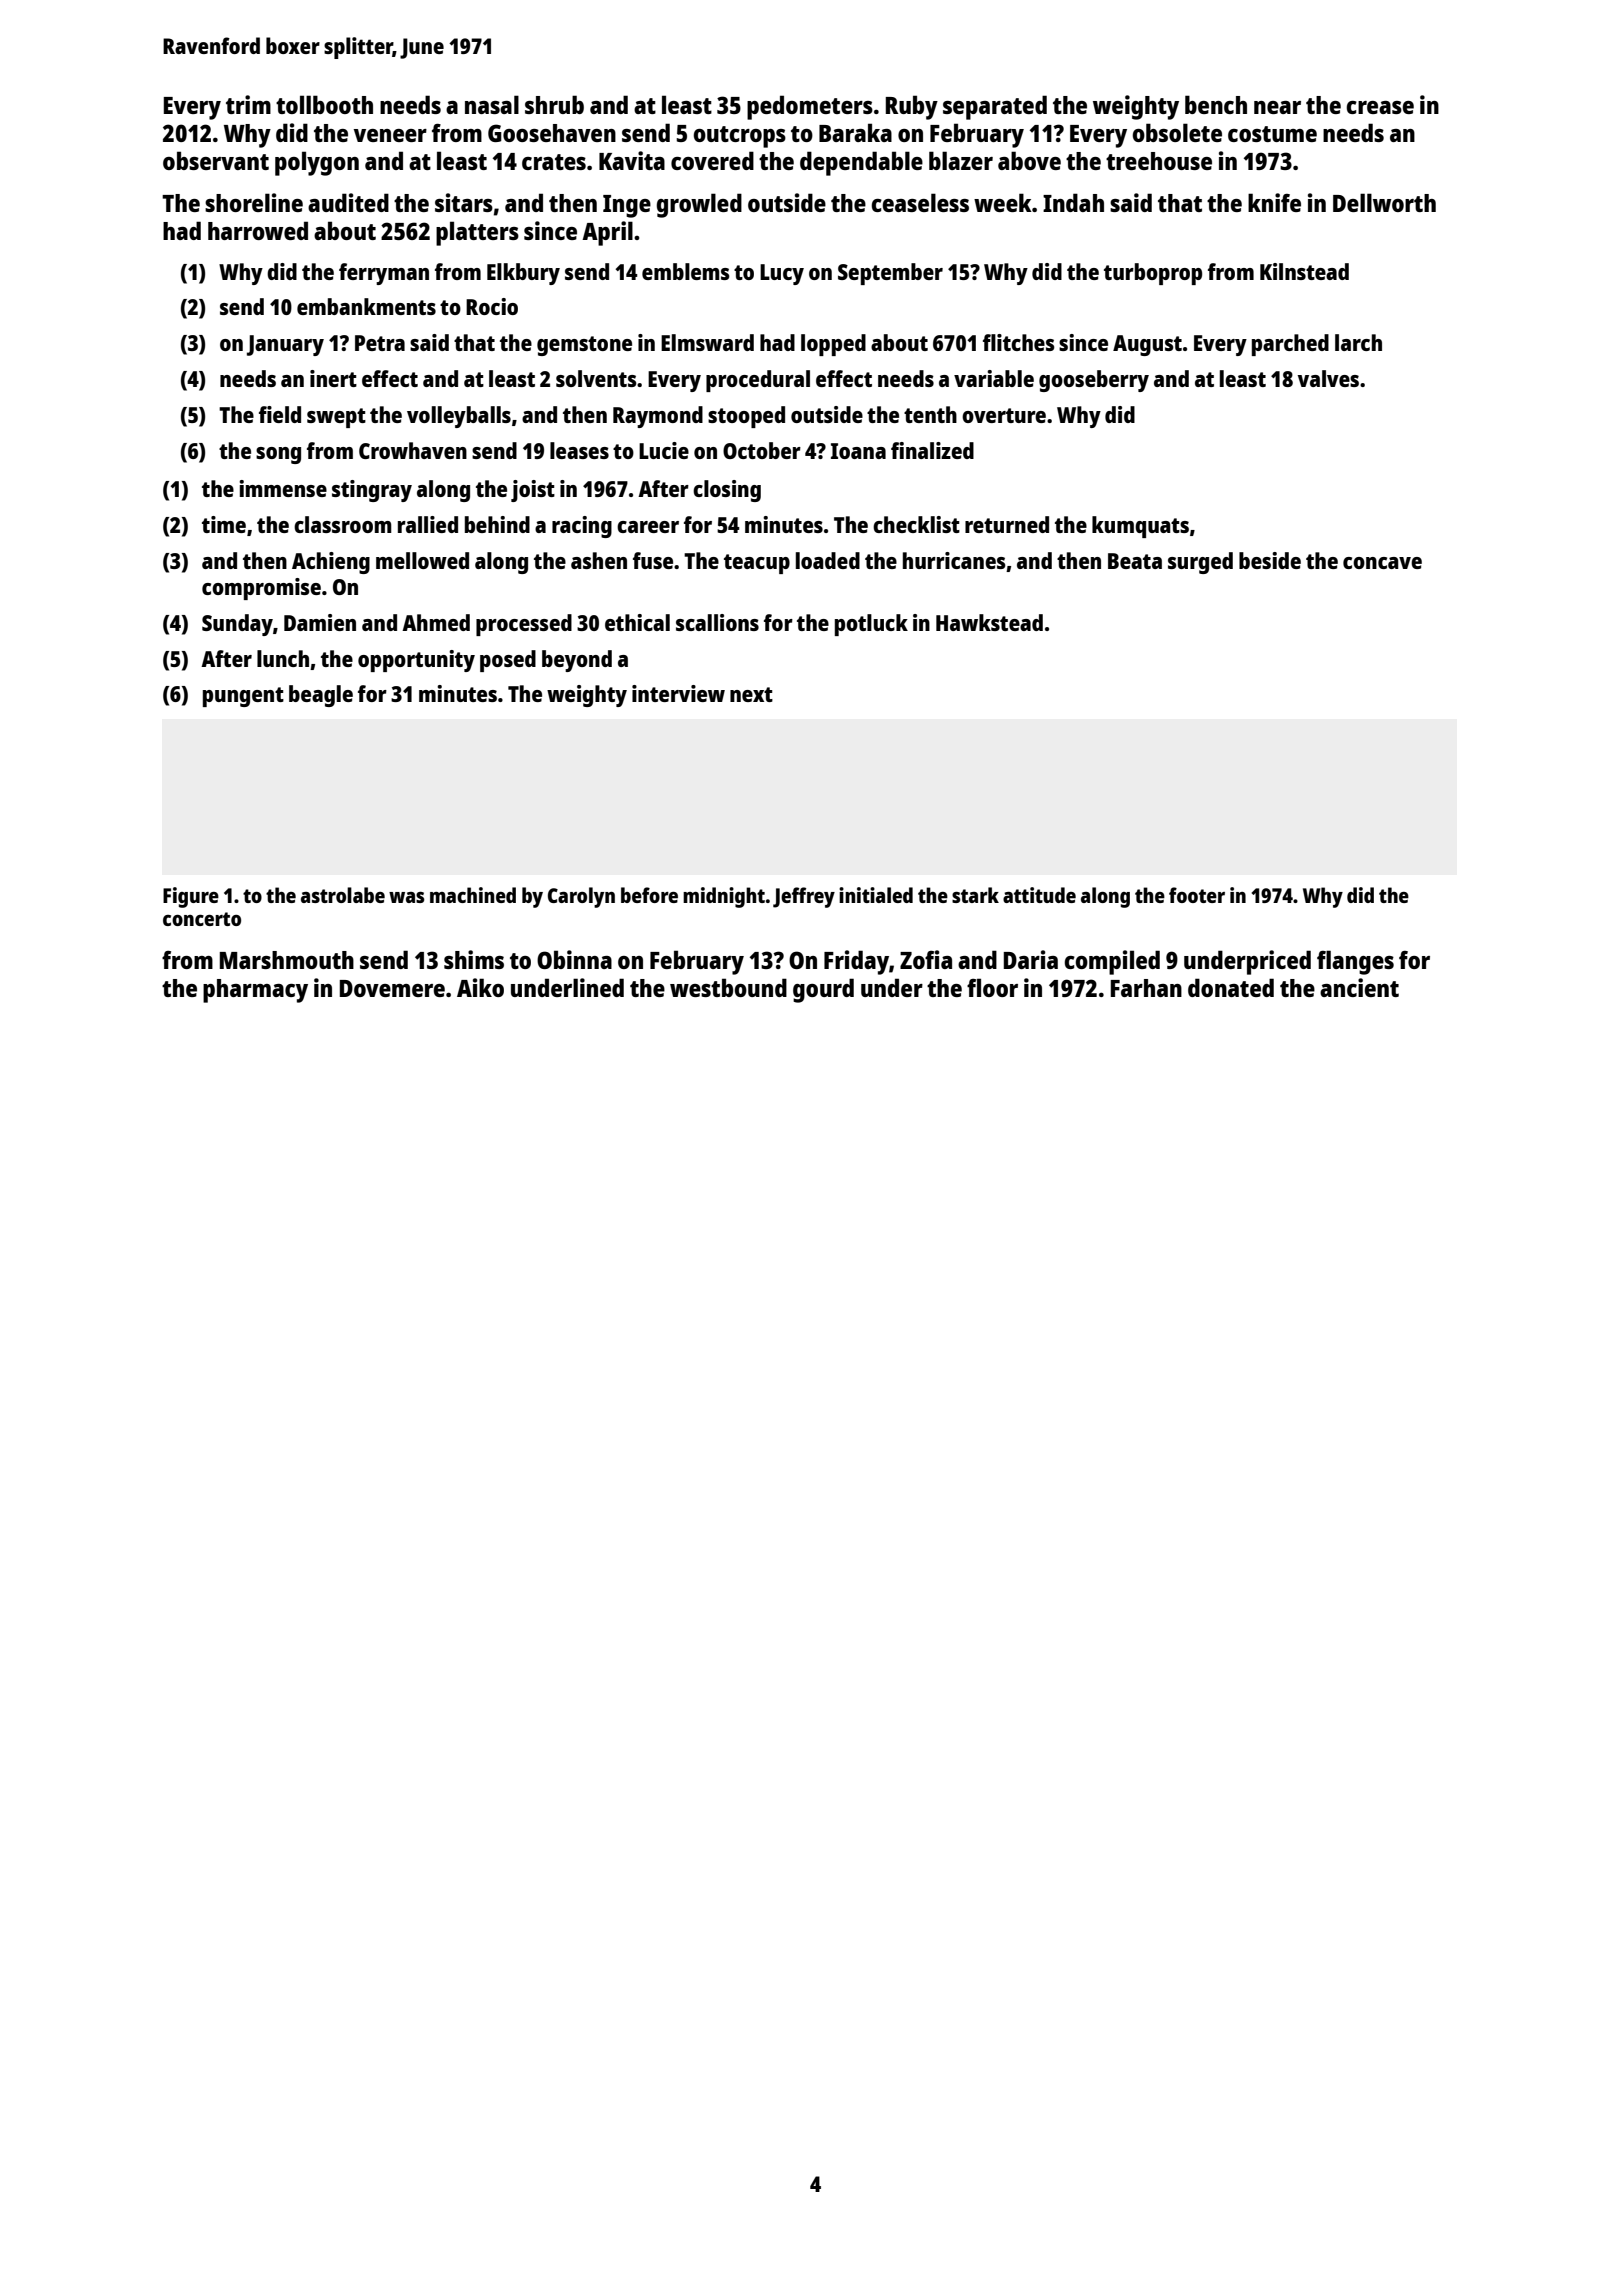 The height and width of the image is (2292, 1620). I want to click on Figure, so click(191, 897).
